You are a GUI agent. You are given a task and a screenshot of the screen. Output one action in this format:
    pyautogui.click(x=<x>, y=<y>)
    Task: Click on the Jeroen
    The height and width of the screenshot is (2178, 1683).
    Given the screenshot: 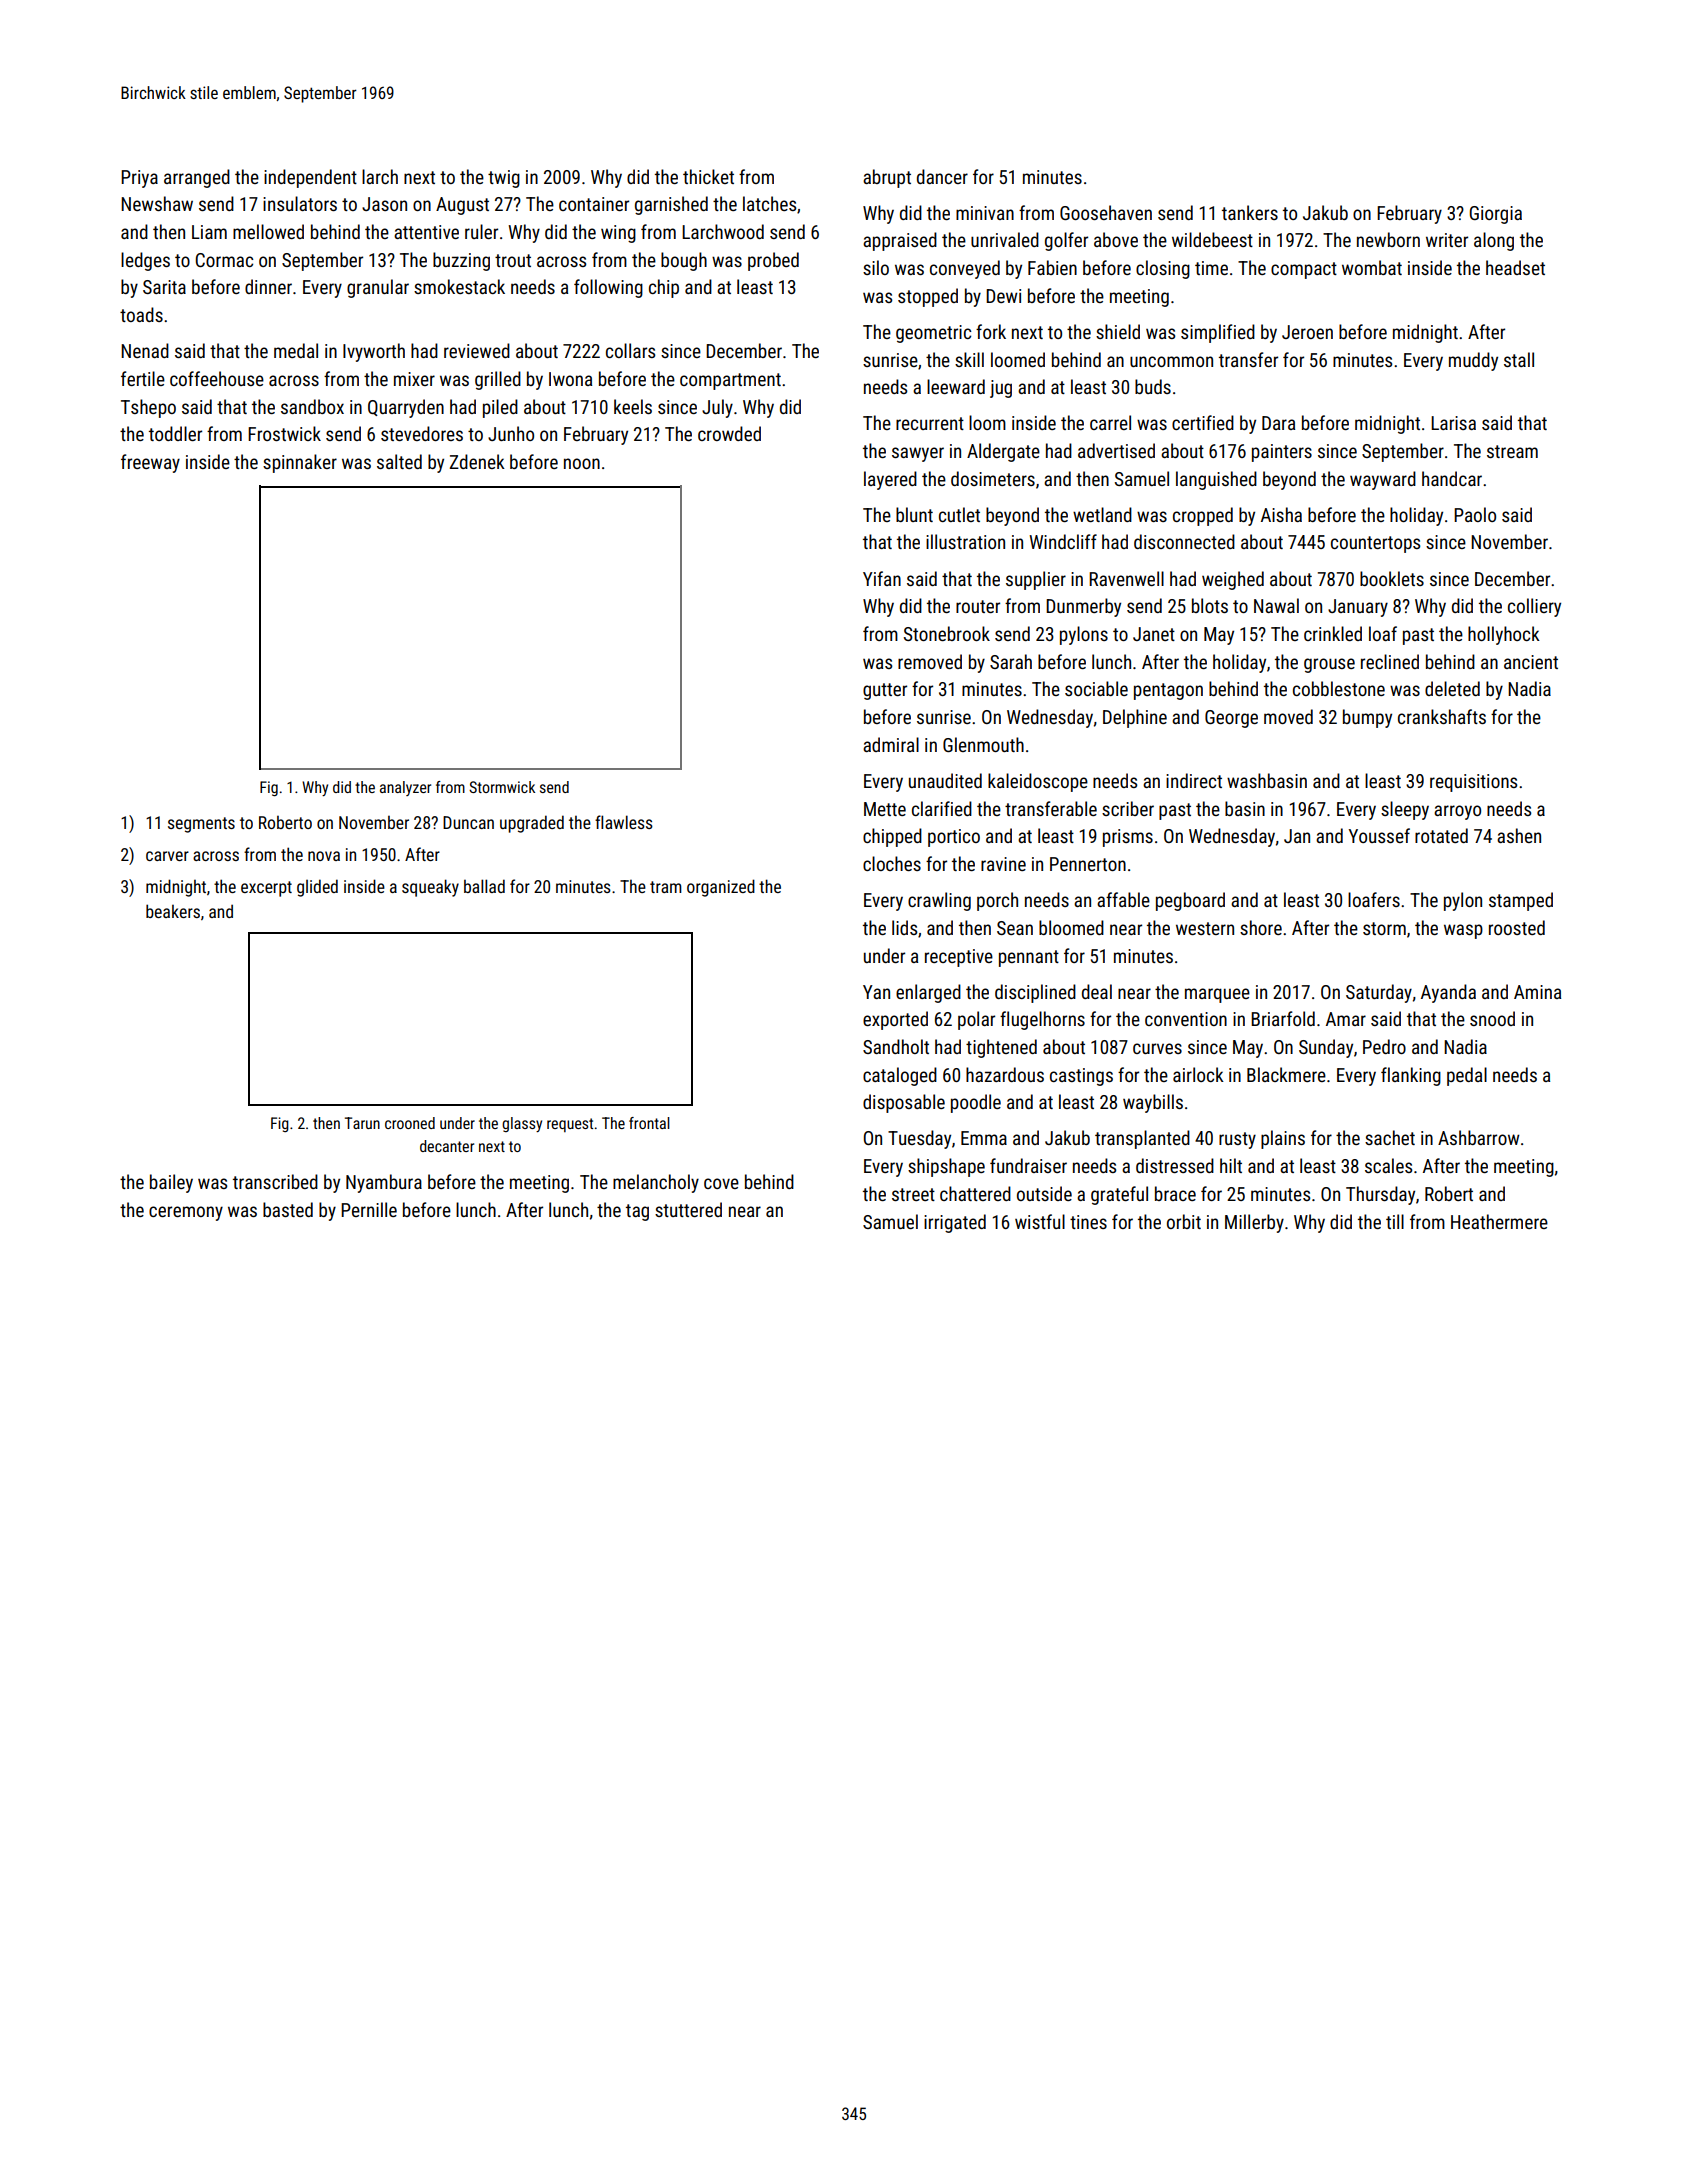 What is the action you would take?
    pyautogui.click(x=1307, y=332)
